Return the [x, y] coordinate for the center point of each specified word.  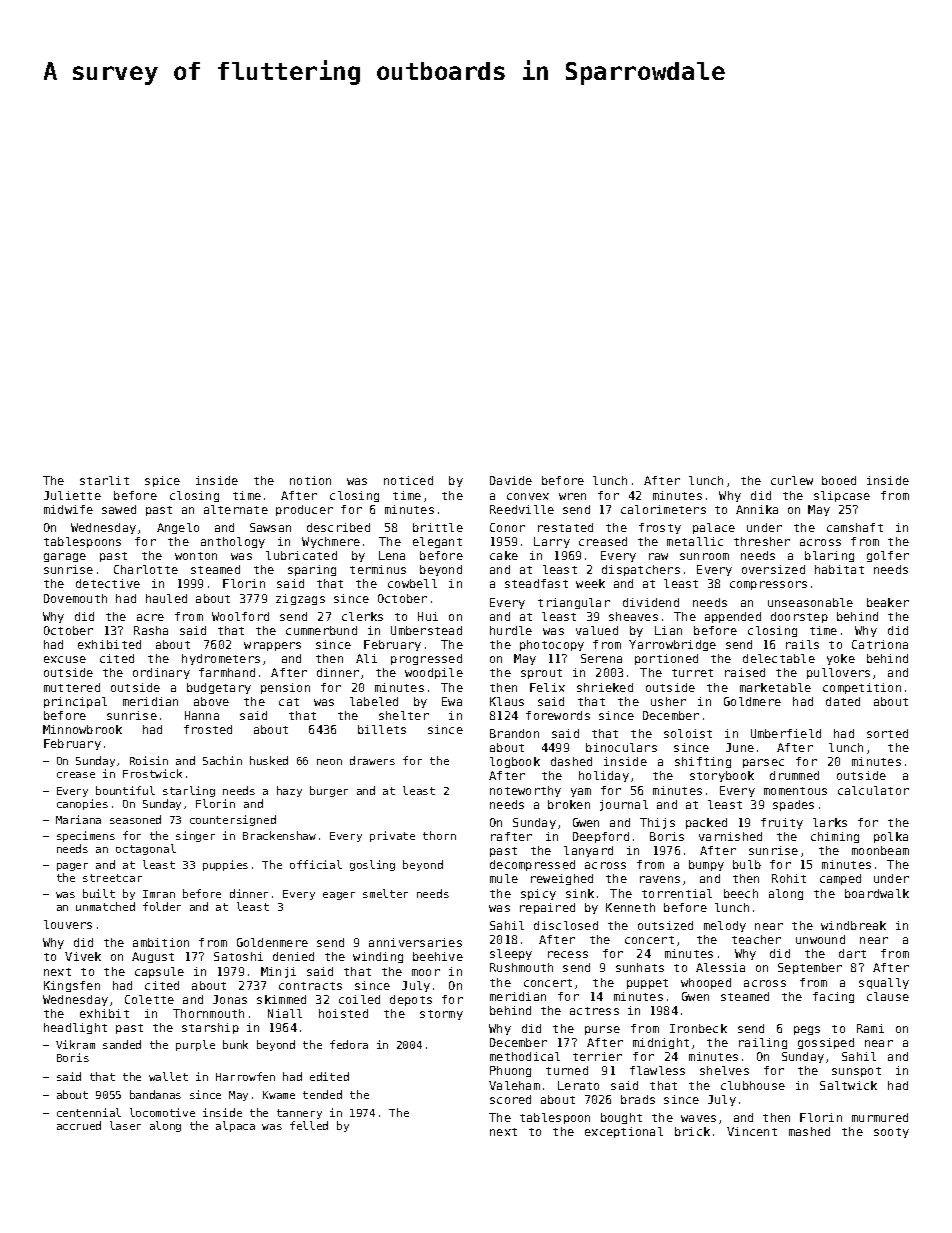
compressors [768, 585]
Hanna [202, 715]
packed [706, 823]
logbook [515, 762]
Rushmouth [521, 967]
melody [725, 926]
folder [162, 906]
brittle [438, 527]
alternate [236, 509]
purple [195, 1045]
